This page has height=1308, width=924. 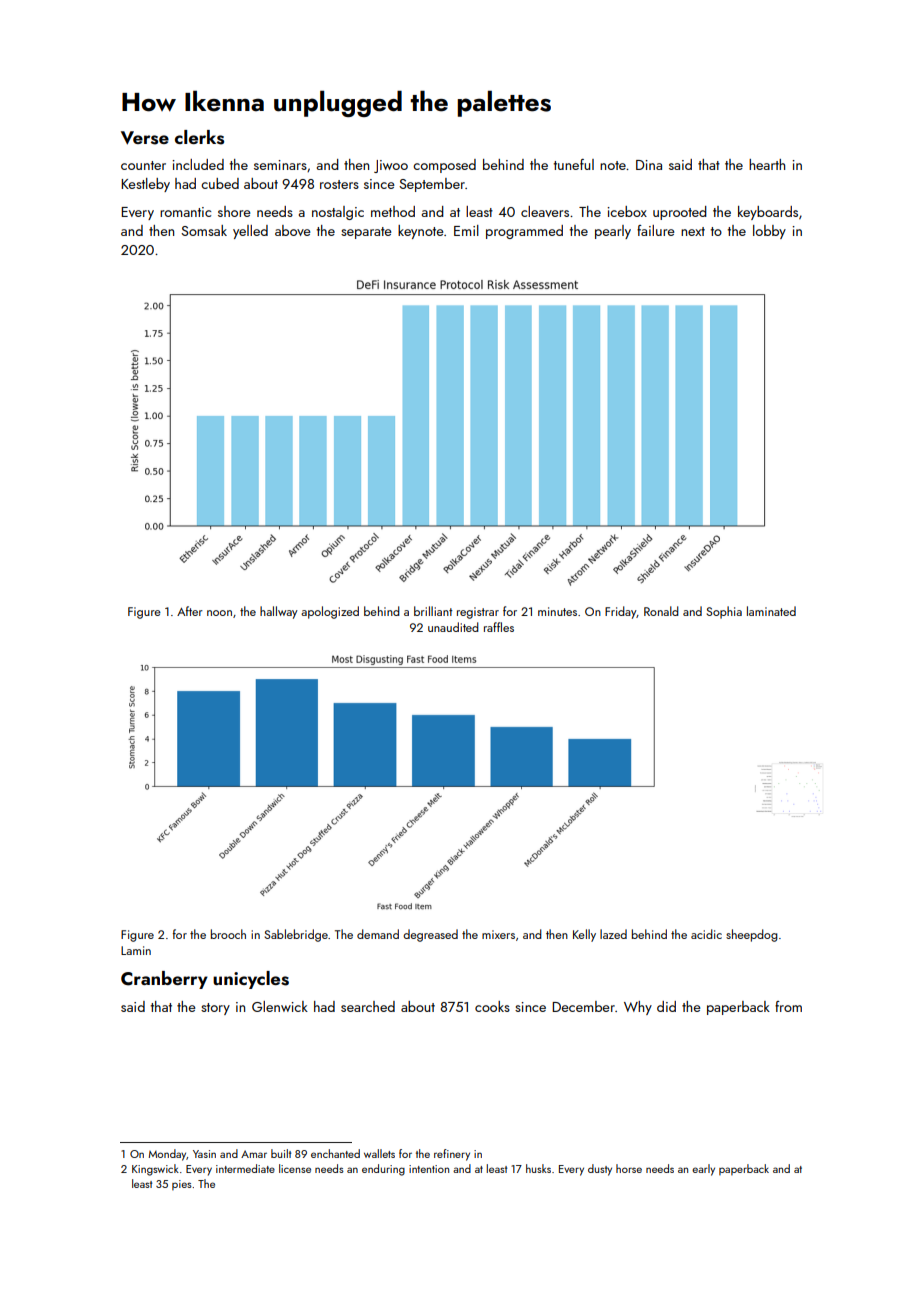 What do you see at coordinates (378, 934) in the page?
I see `demand` at bounding box center [378, 934].
